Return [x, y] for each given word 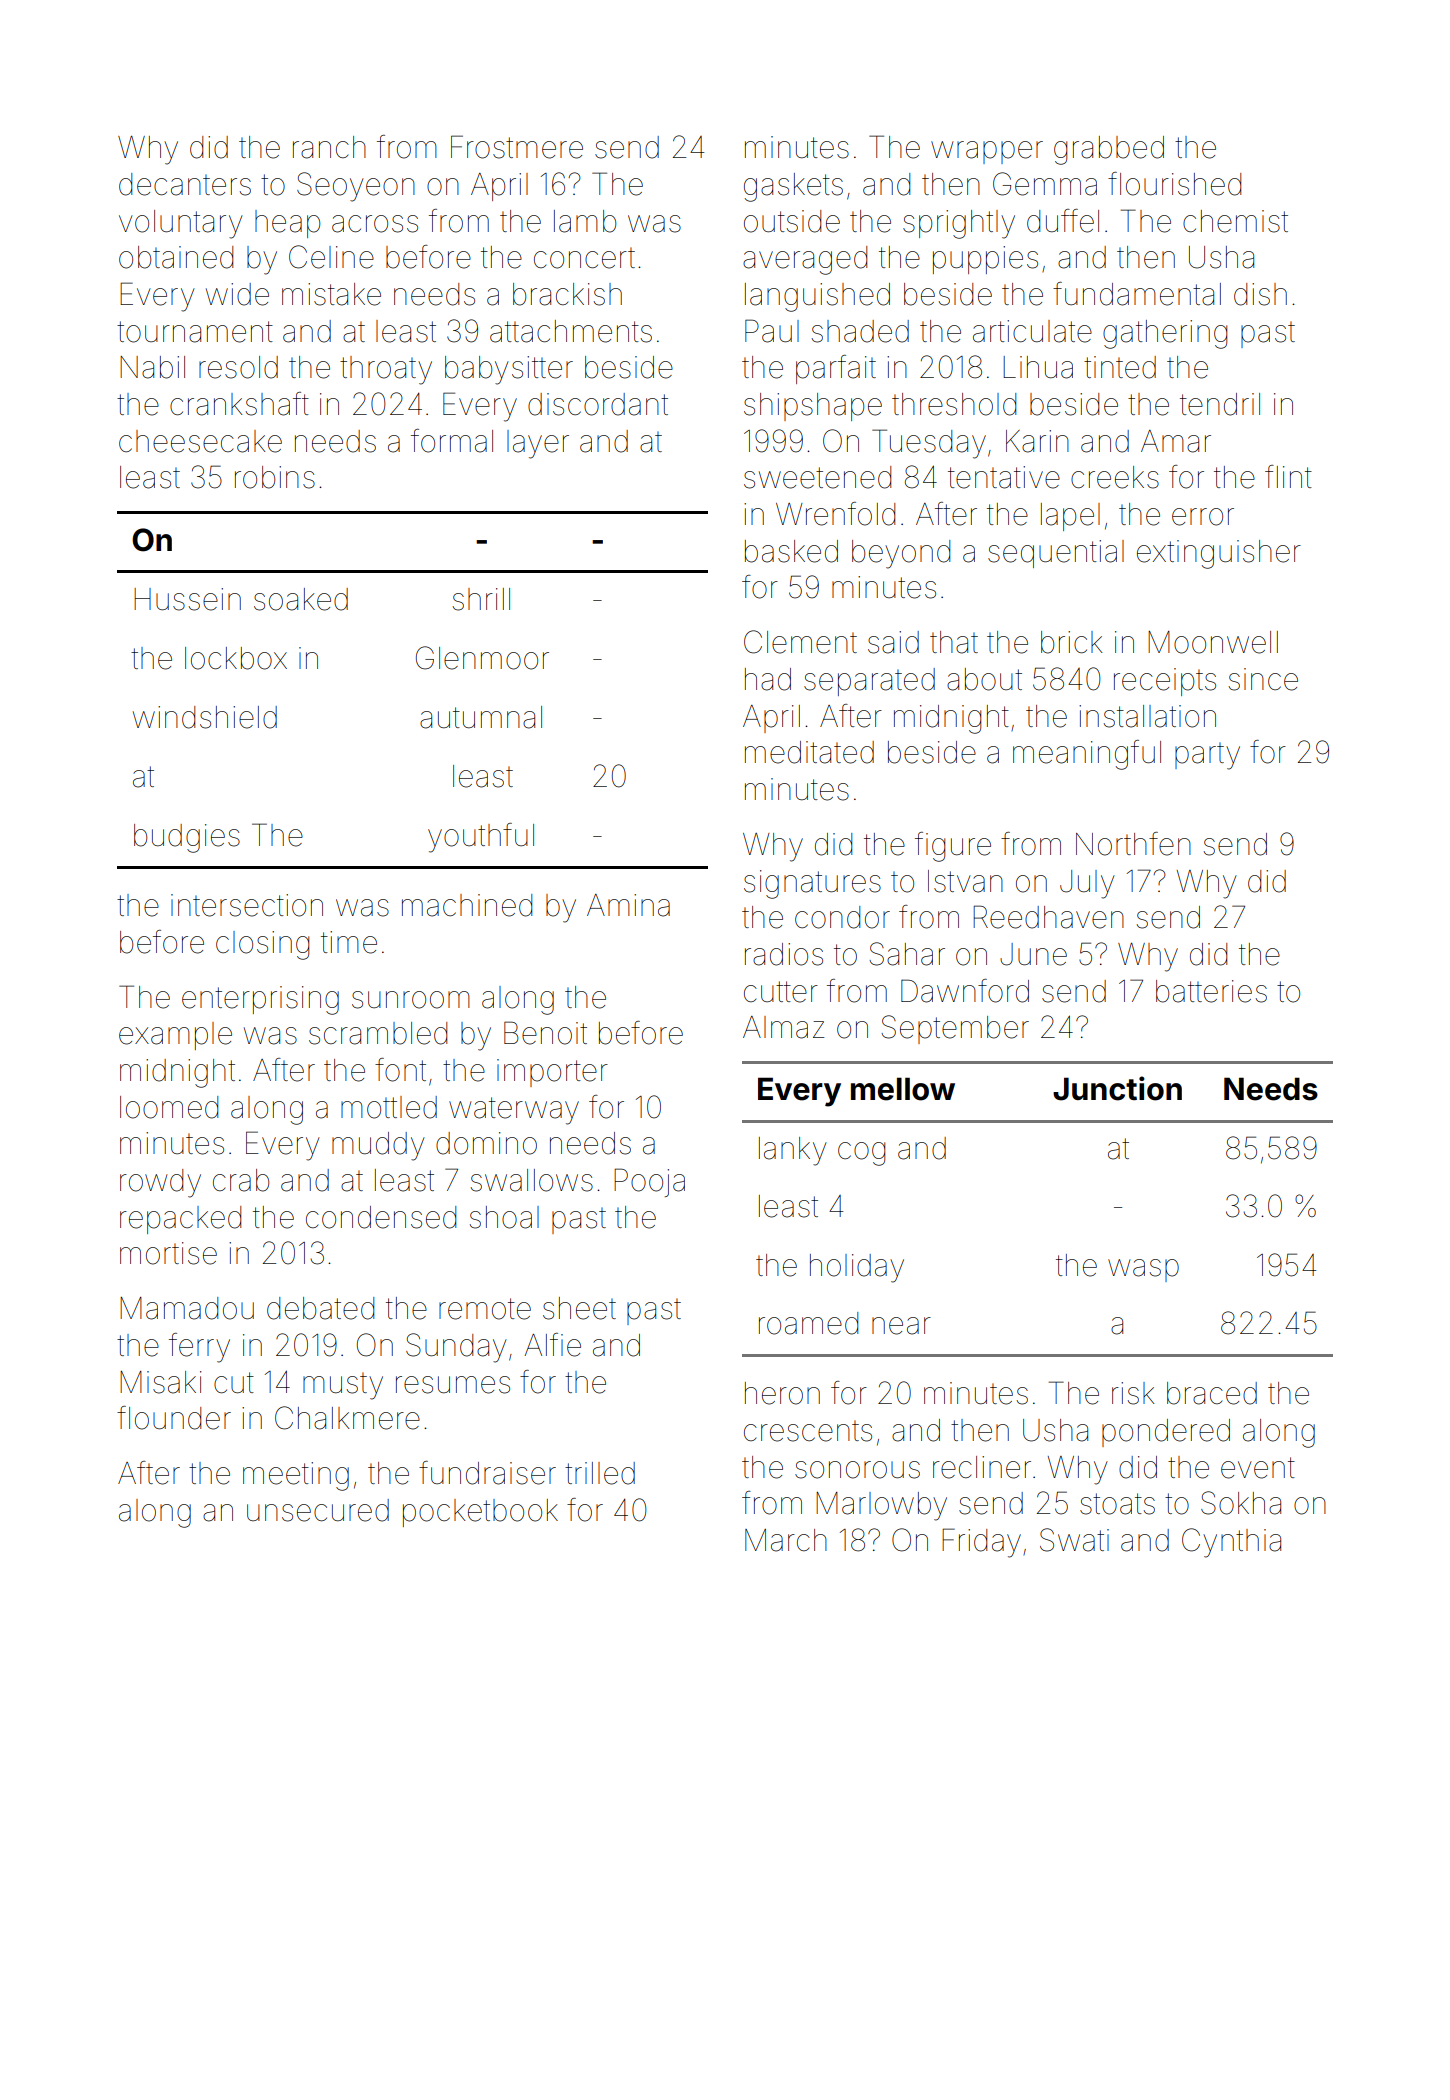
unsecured [318, 1510]
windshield [205, 717]
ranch [329, 147]
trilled [600, 1473]
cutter [781, 992]
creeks [1115, 477]
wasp [1143, 1270]
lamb [585, 221]
